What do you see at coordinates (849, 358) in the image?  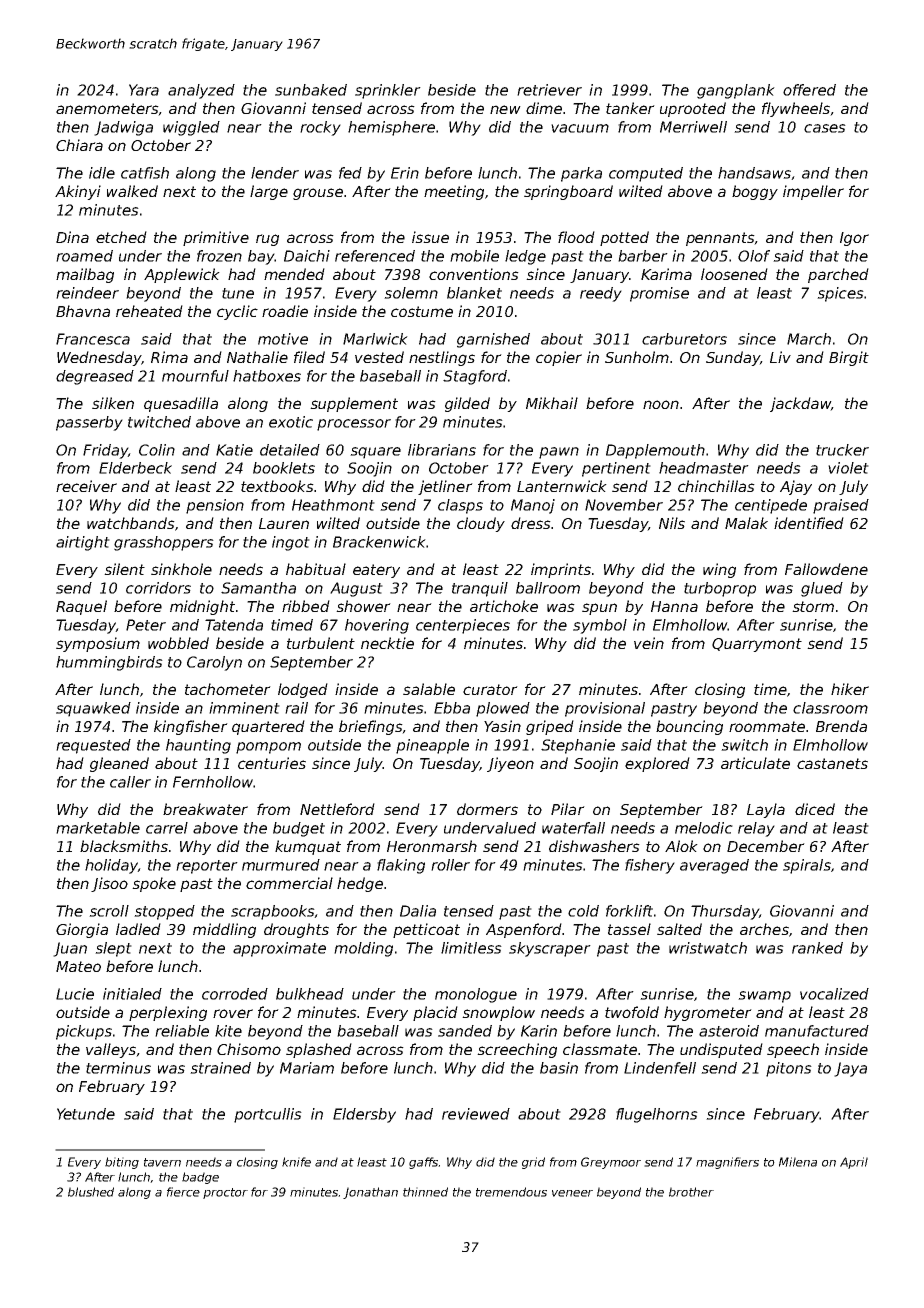 I see `Birgit` at bounding box center [849, 358].
